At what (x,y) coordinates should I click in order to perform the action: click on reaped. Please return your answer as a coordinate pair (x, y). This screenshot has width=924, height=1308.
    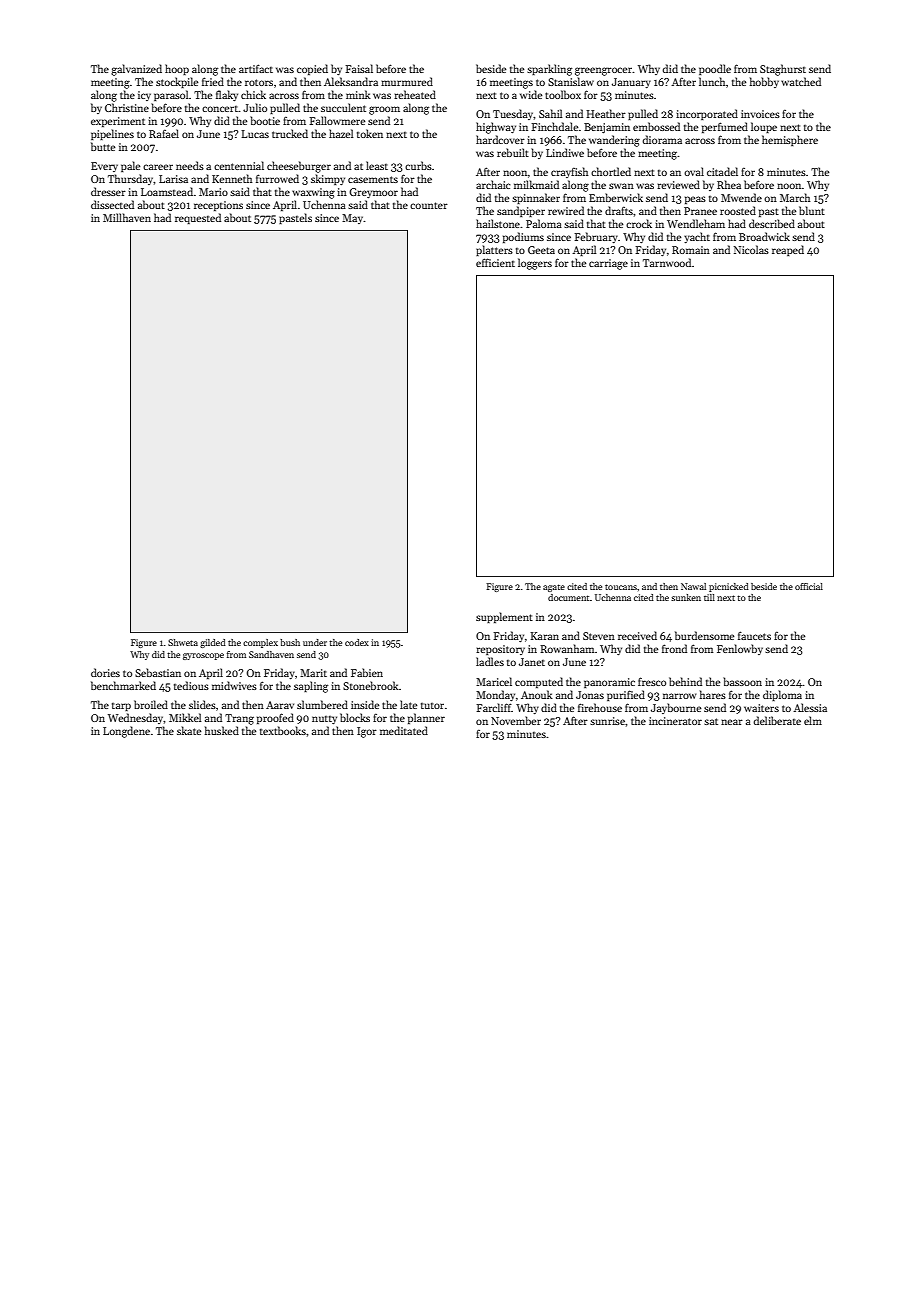
    Looking at the image, I should click on (788, 250).
